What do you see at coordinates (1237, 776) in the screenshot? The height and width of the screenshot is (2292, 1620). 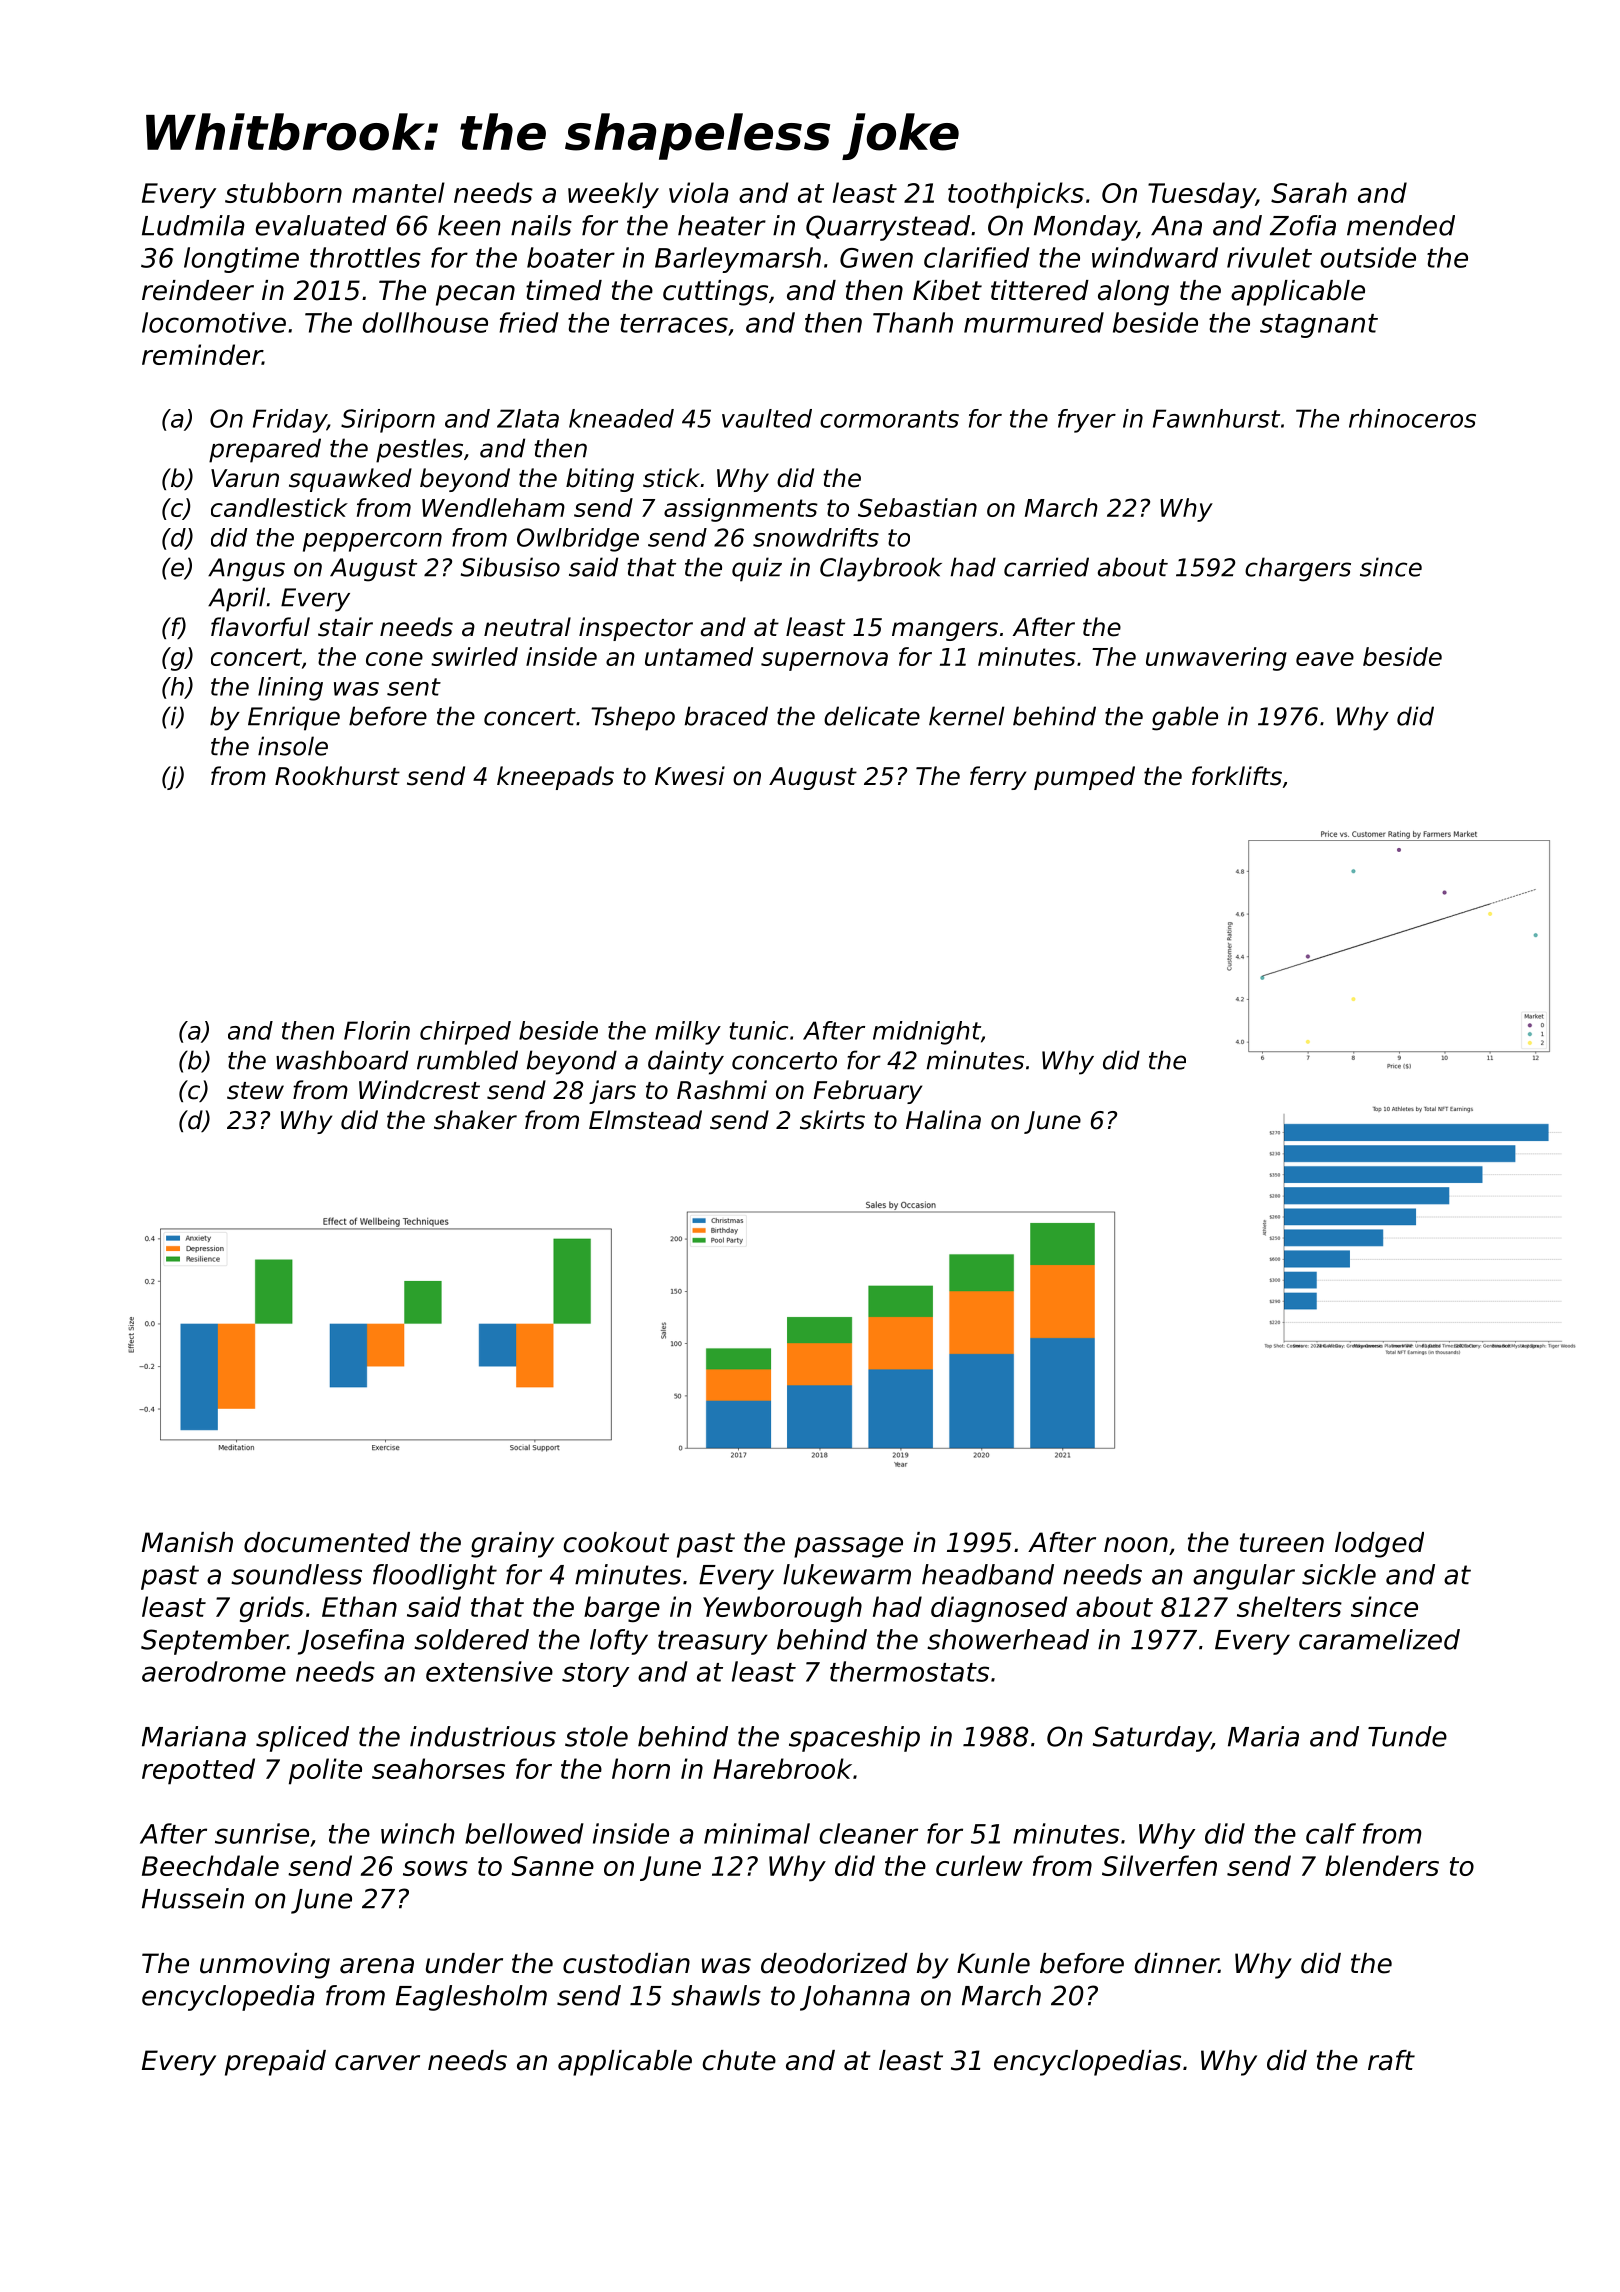 I see `forklifts` at bounding box center [1237, 776].
